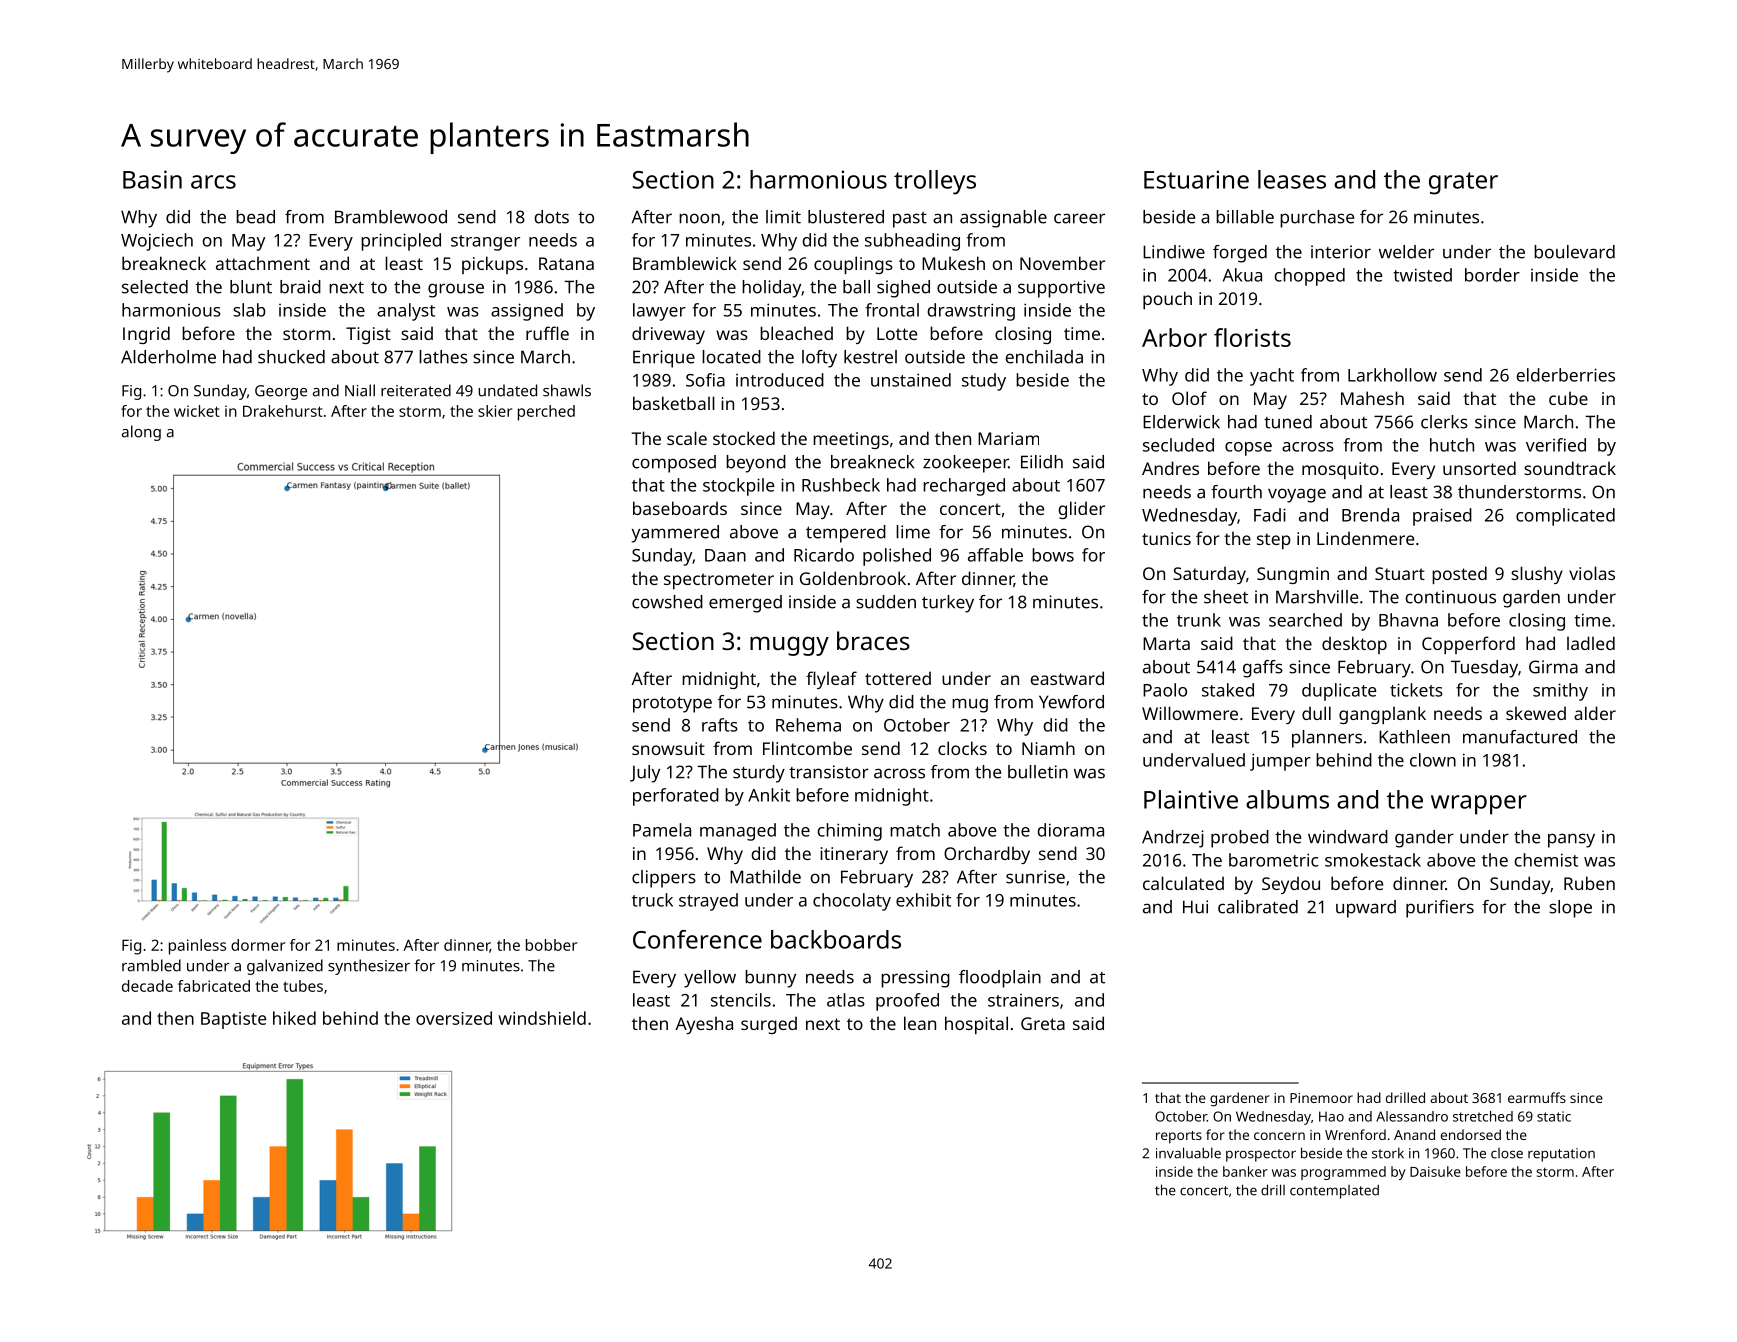 This screenshot has height=1342, width=1737. I want to click on Larkhollow, so click(1392, 375).
